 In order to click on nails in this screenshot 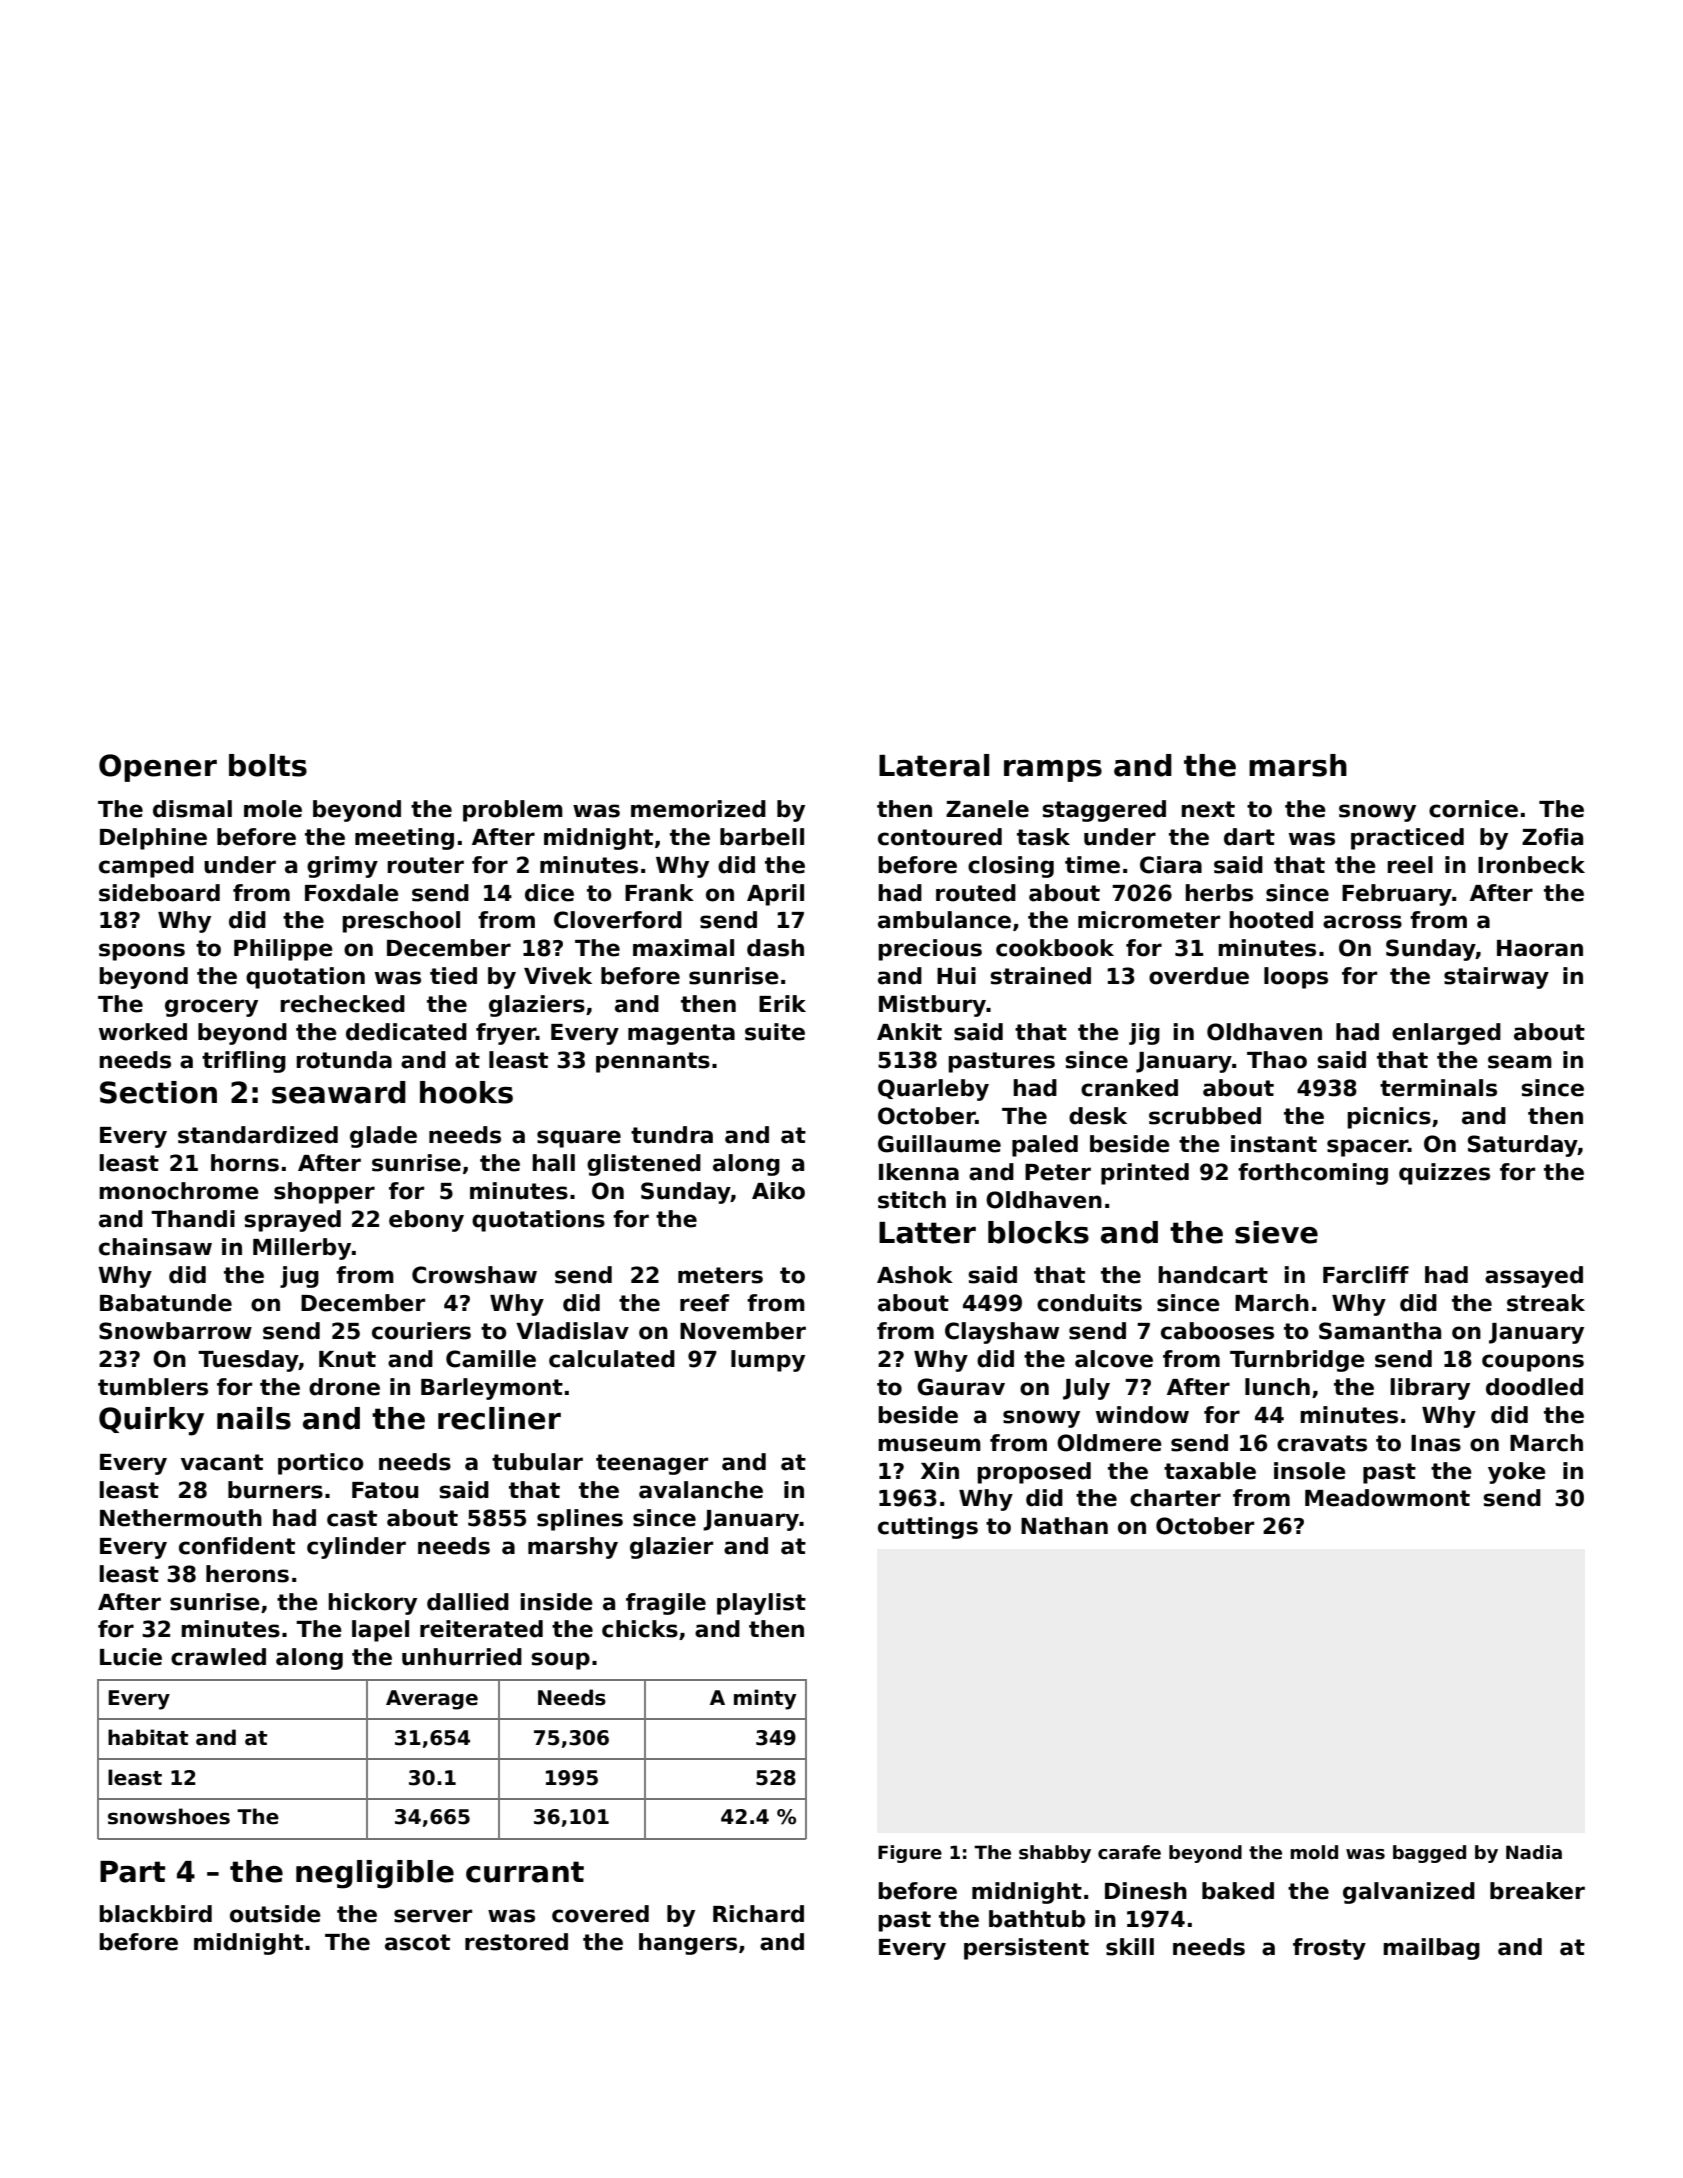, I will do `click(254, 1418)`.
